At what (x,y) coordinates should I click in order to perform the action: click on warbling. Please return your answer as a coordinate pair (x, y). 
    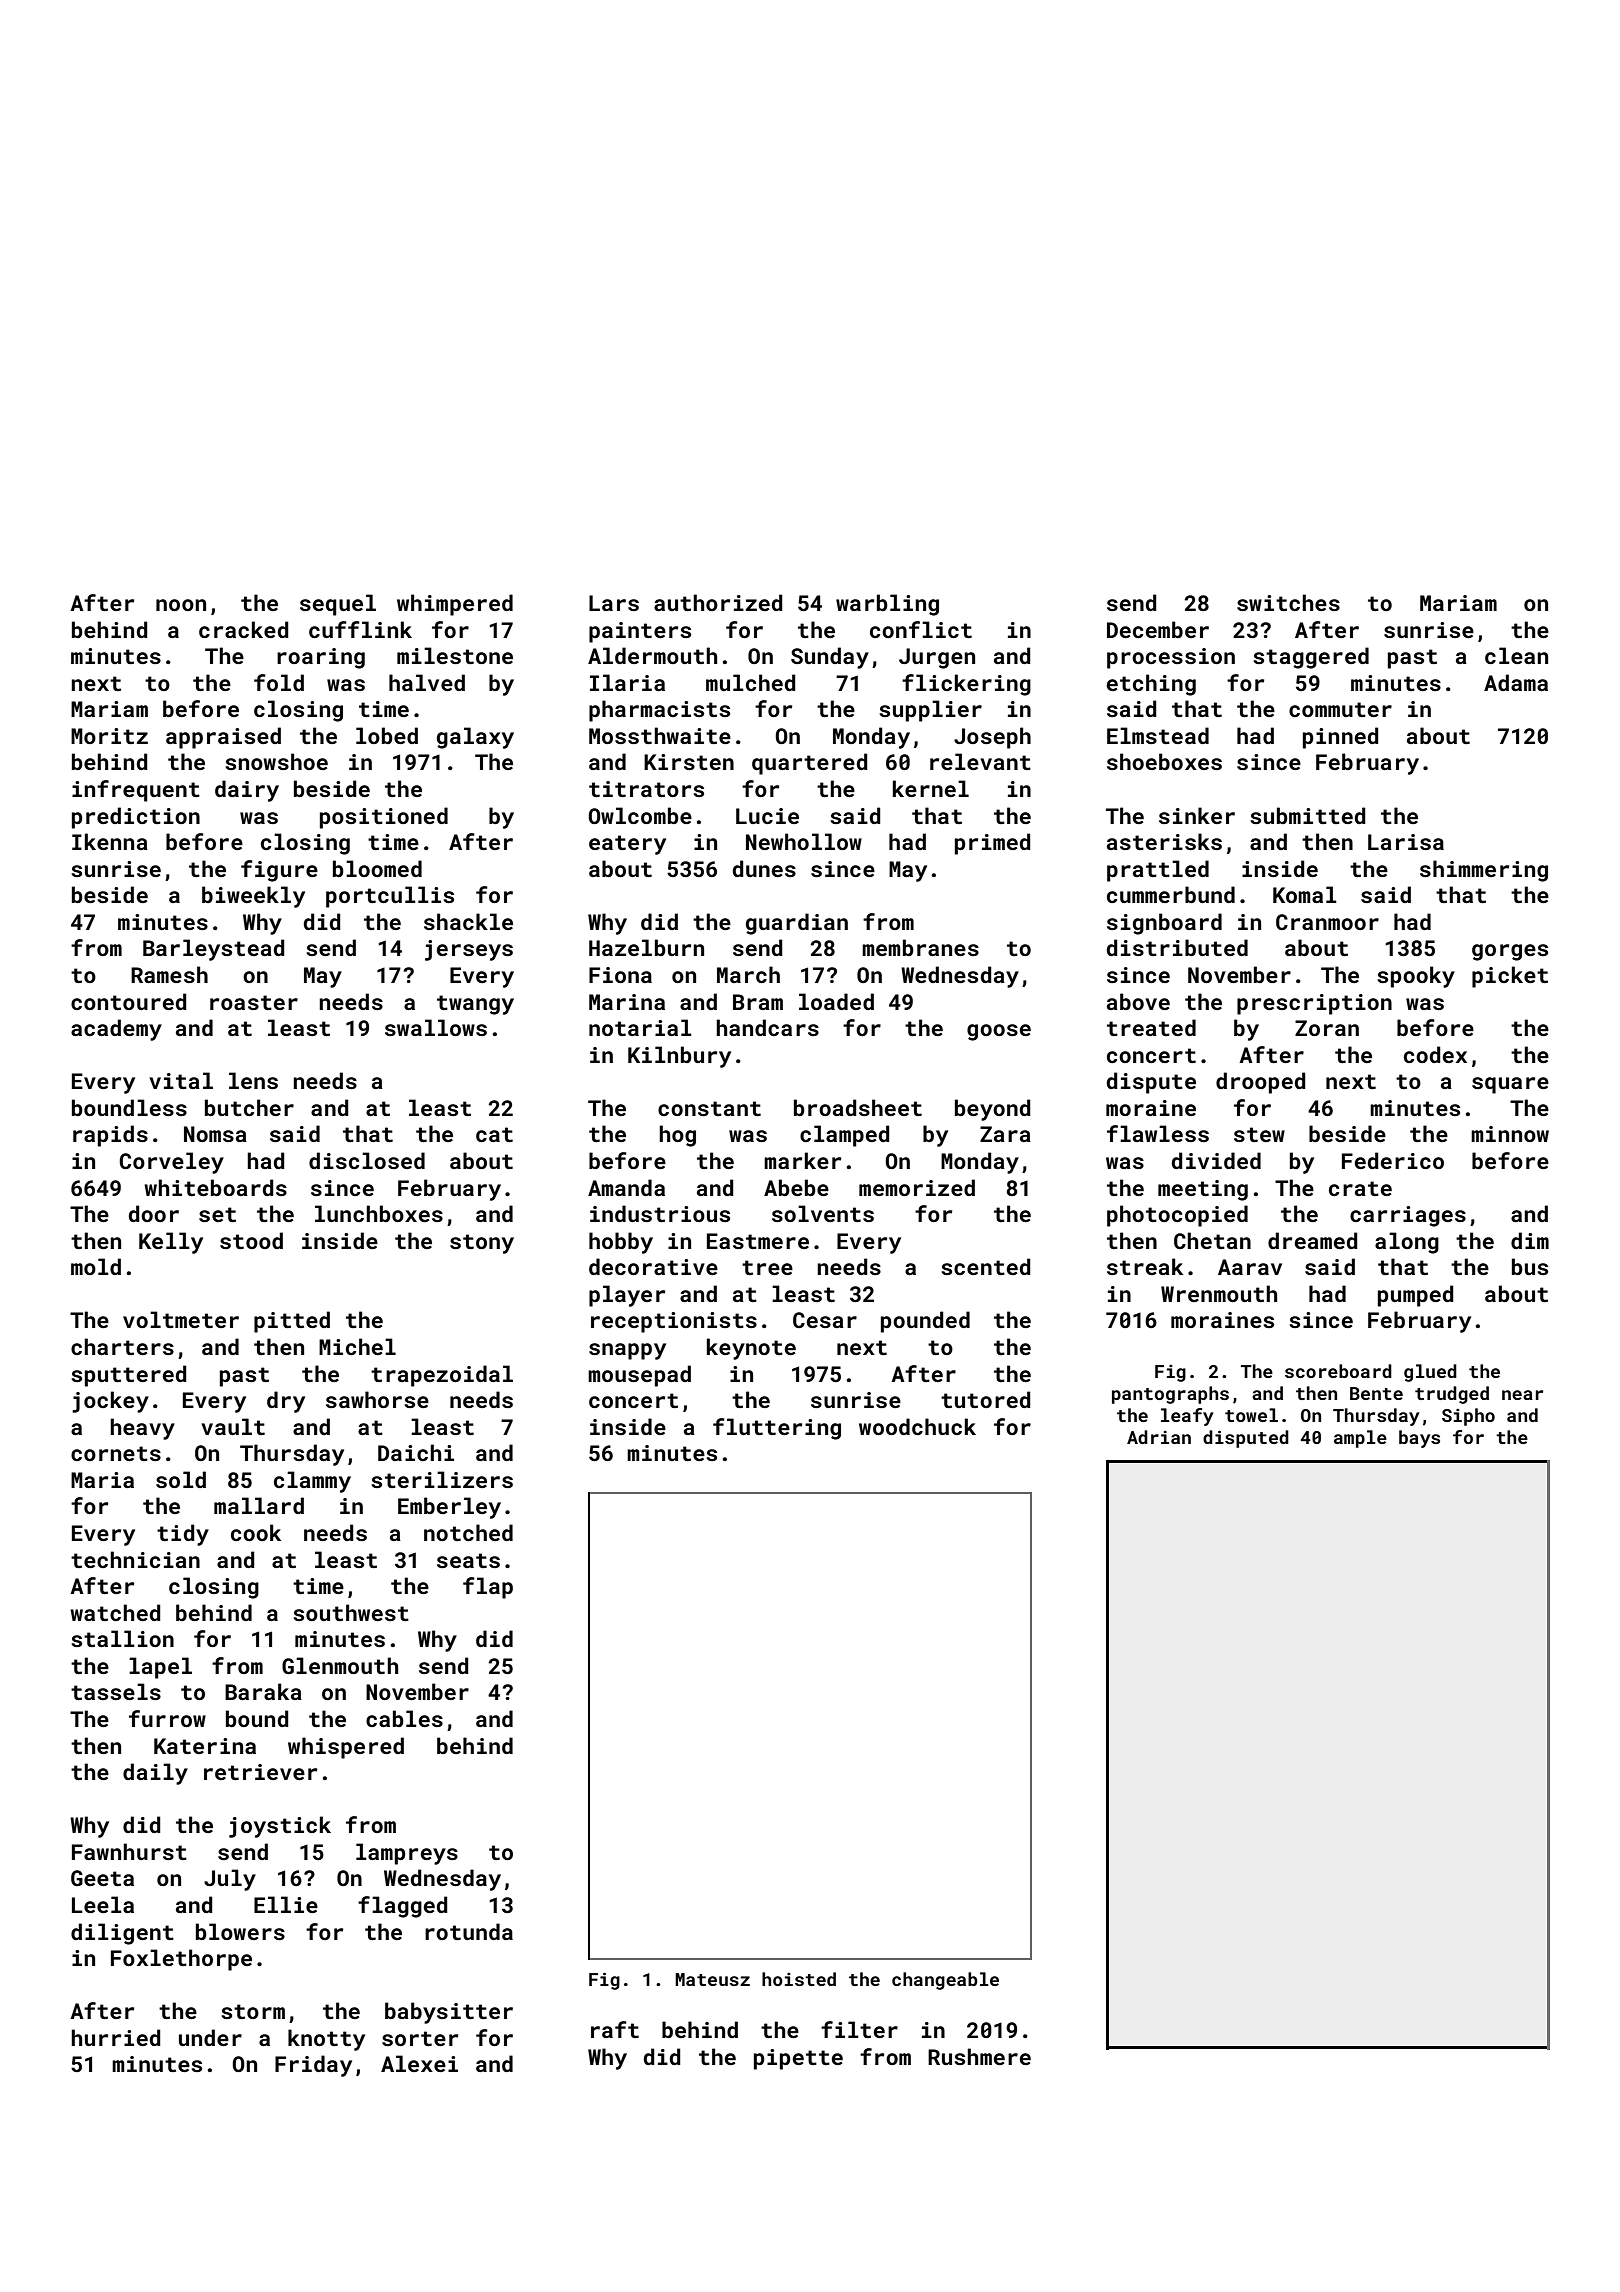
    Looking at the image, I should click on (887, 605).
